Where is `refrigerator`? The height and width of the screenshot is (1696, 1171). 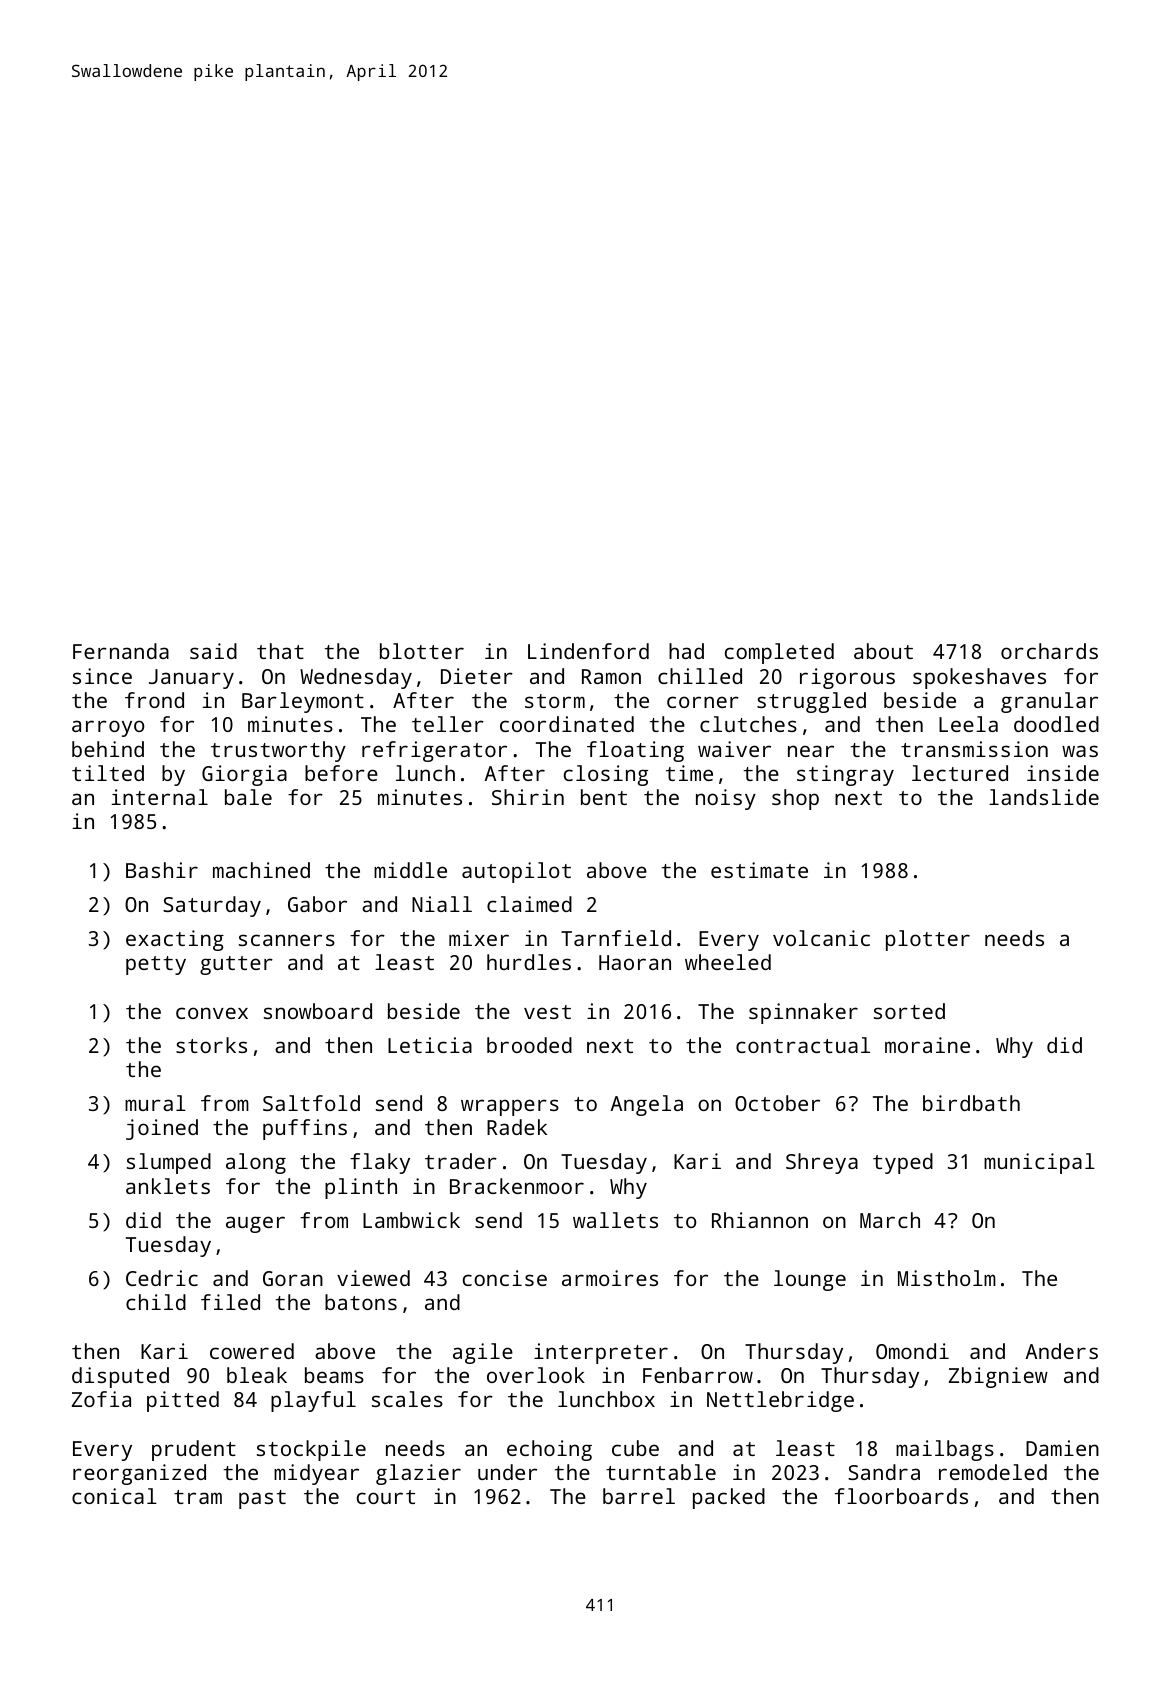 refrigerator is located at coordinates (434, 751).
